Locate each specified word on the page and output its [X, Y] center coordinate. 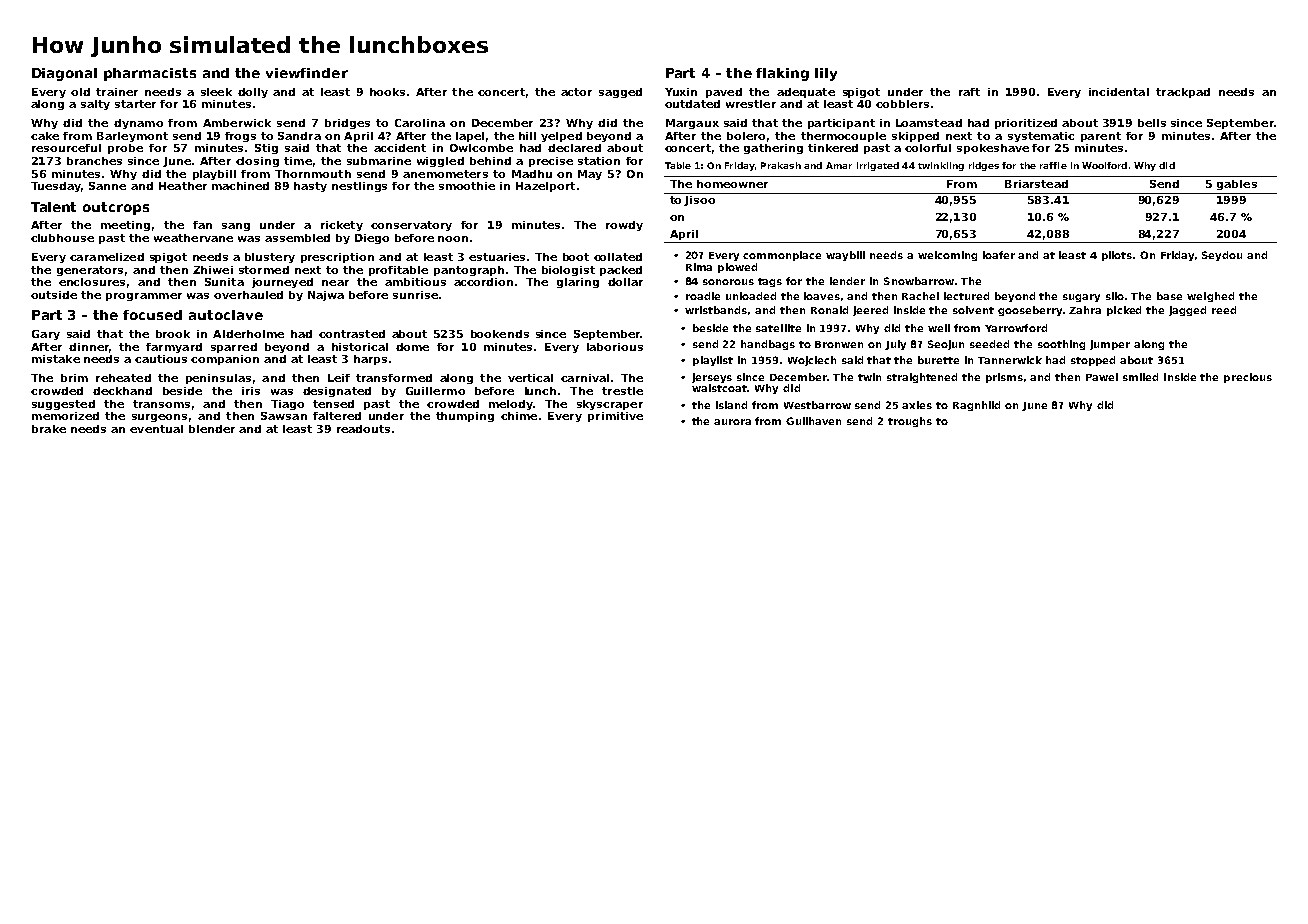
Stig [266, 149]
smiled [1140, 377]
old [80, 92]
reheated [123, 378]
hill [527, 136]
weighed [1210, 297]
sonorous [728, 282]
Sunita [224, 282]
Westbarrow [817, 405]
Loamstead [929, 123]
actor [576, 92]
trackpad [1183, 93]
